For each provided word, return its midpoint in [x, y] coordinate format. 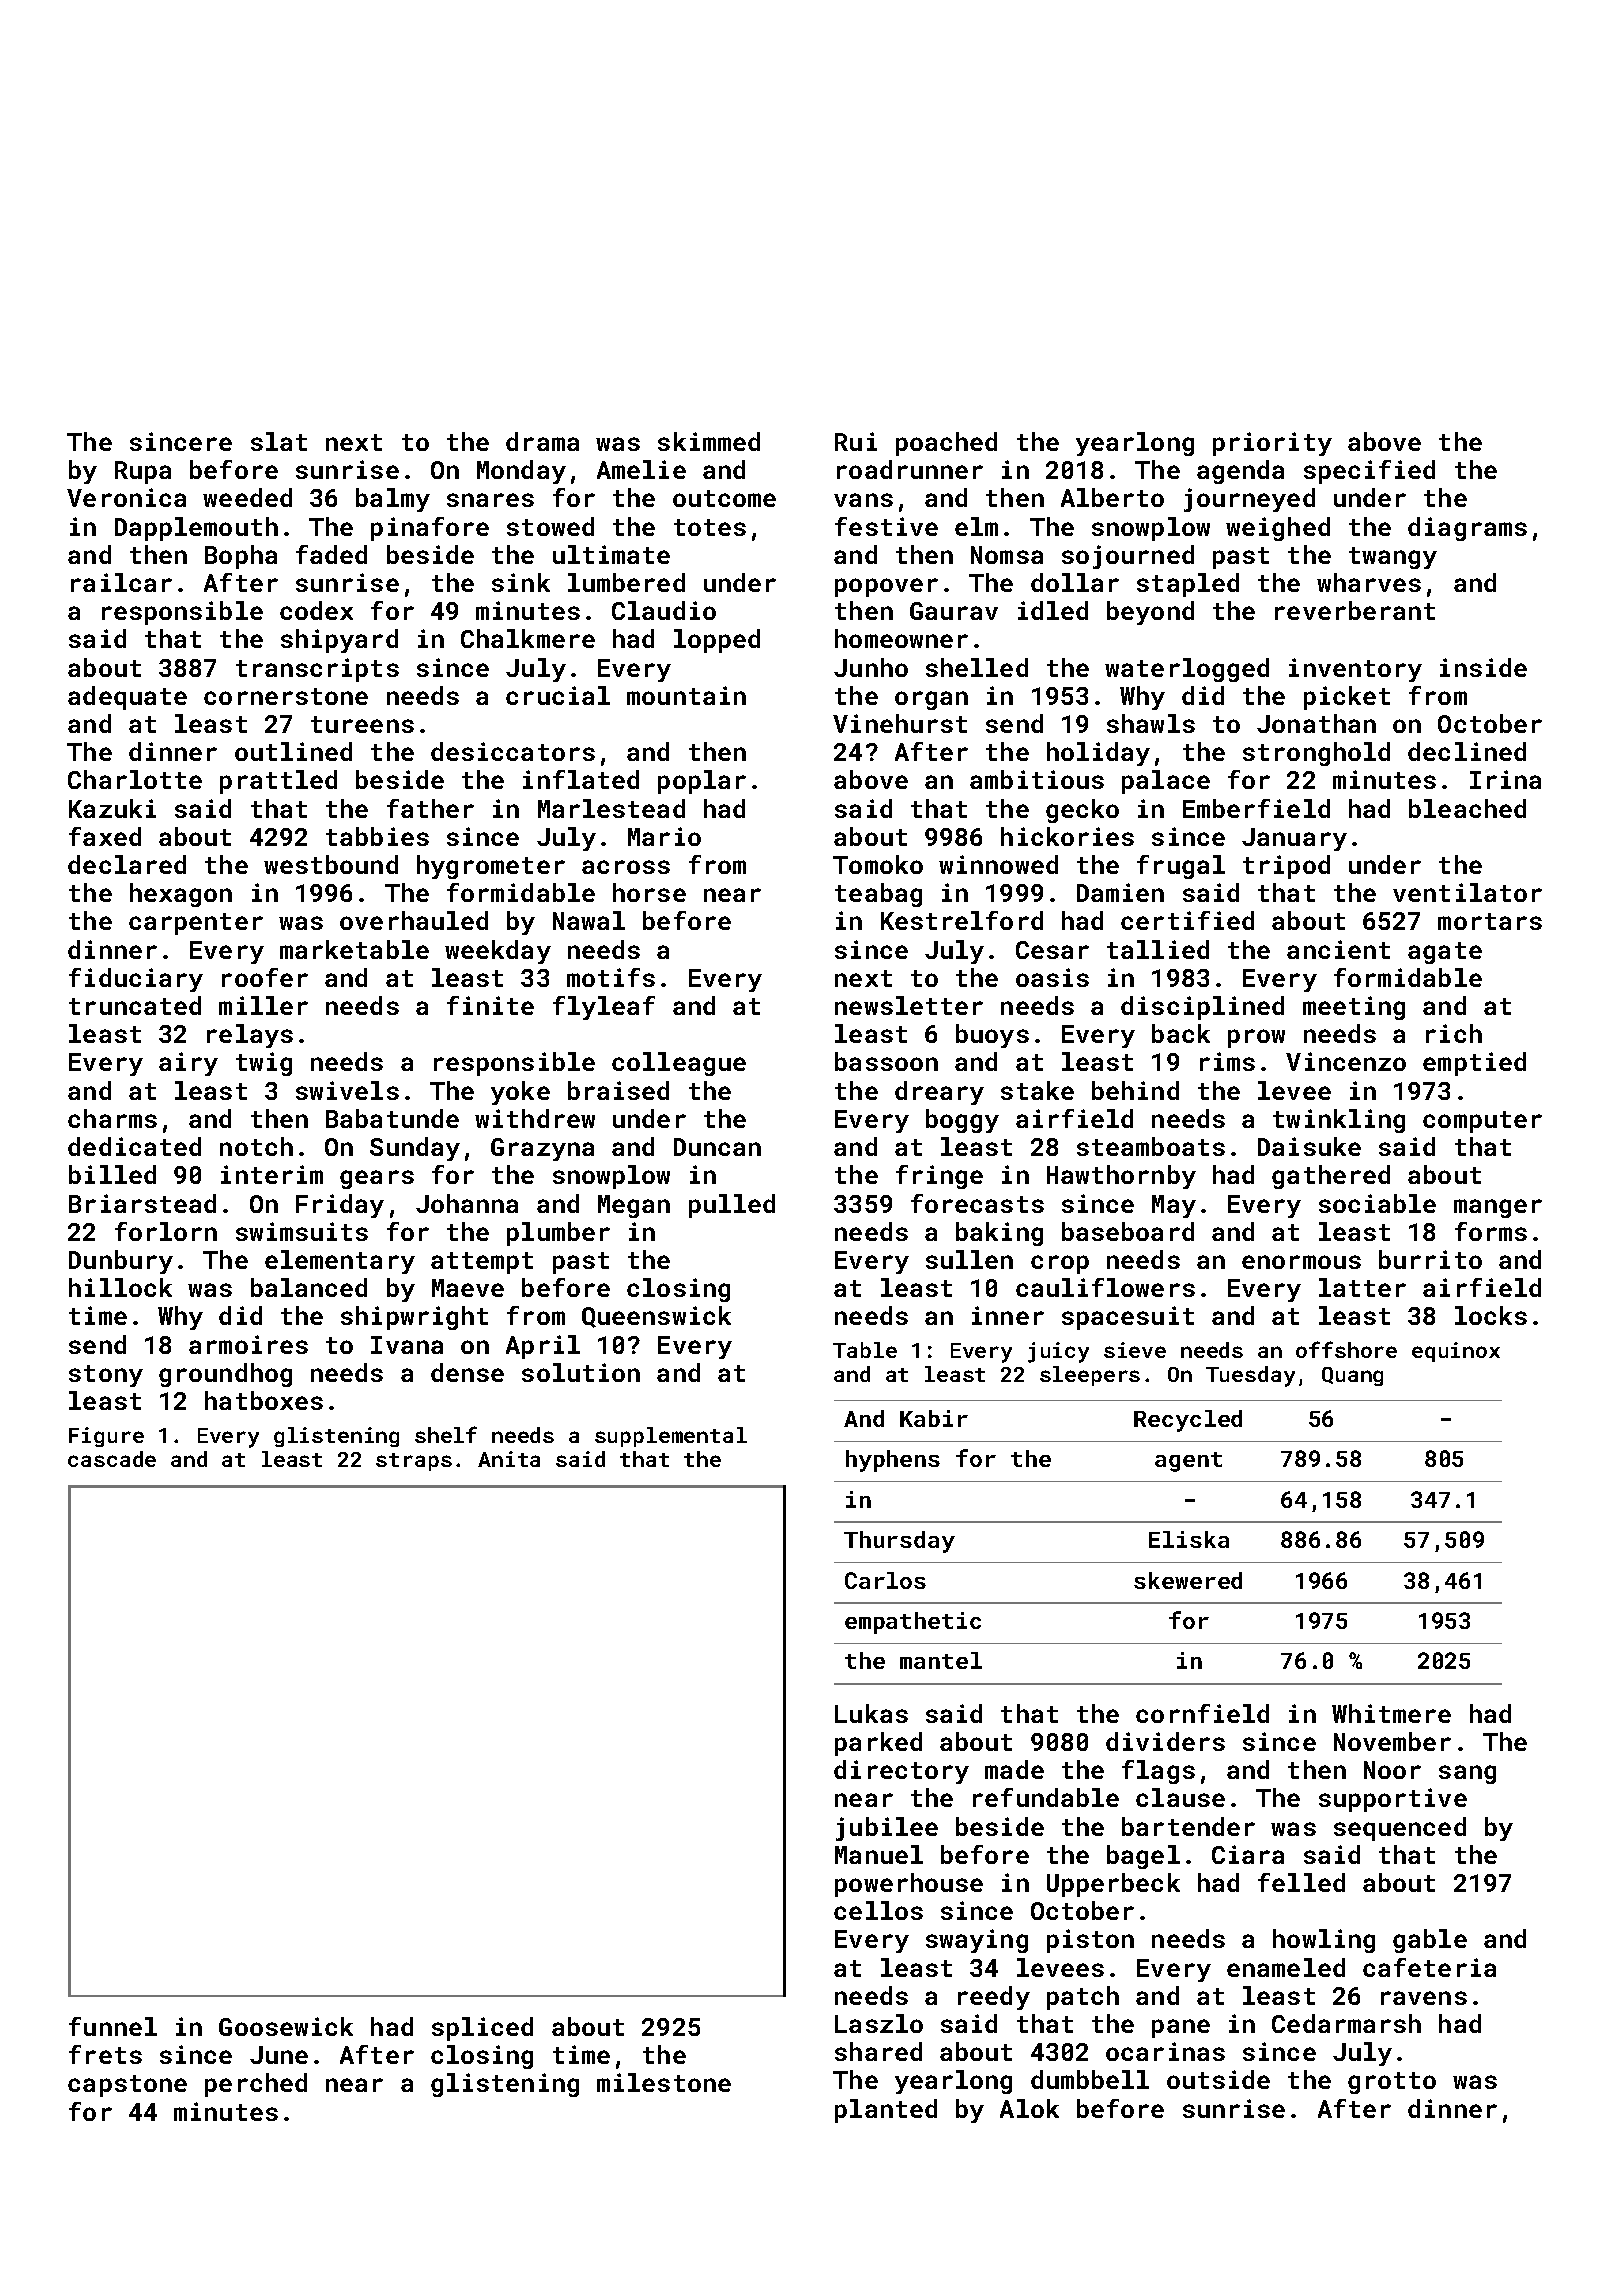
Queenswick [656, 1317]
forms [1491, 1231]
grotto [1392, 2083]
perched [256, 2085]
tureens [362, 724]
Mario [664, 836]
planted [886, 2111]
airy [188, 1064]
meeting [1354, 1008]
